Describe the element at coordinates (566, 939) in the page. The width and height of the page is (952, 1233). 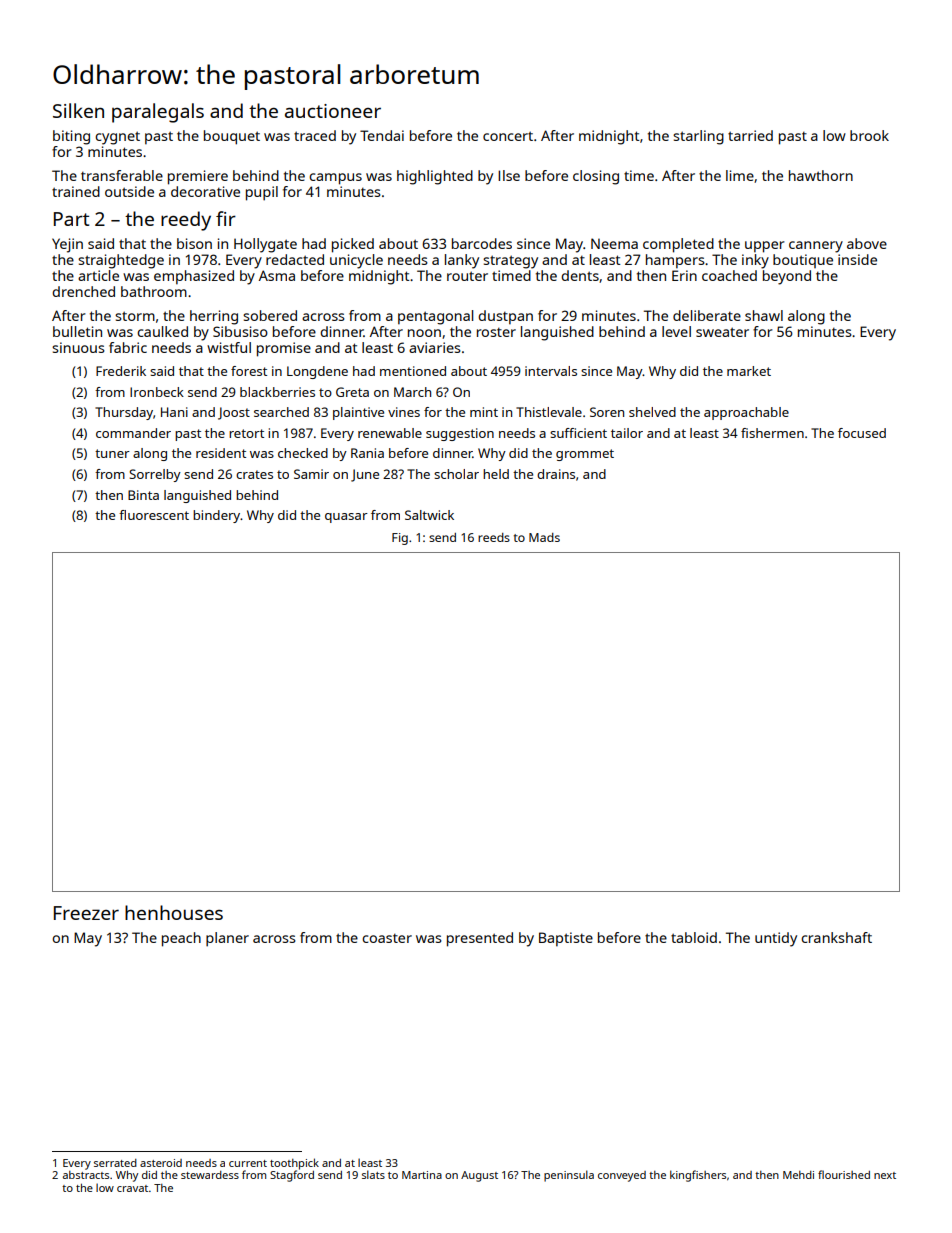
I see `Baptiste` at that location.
